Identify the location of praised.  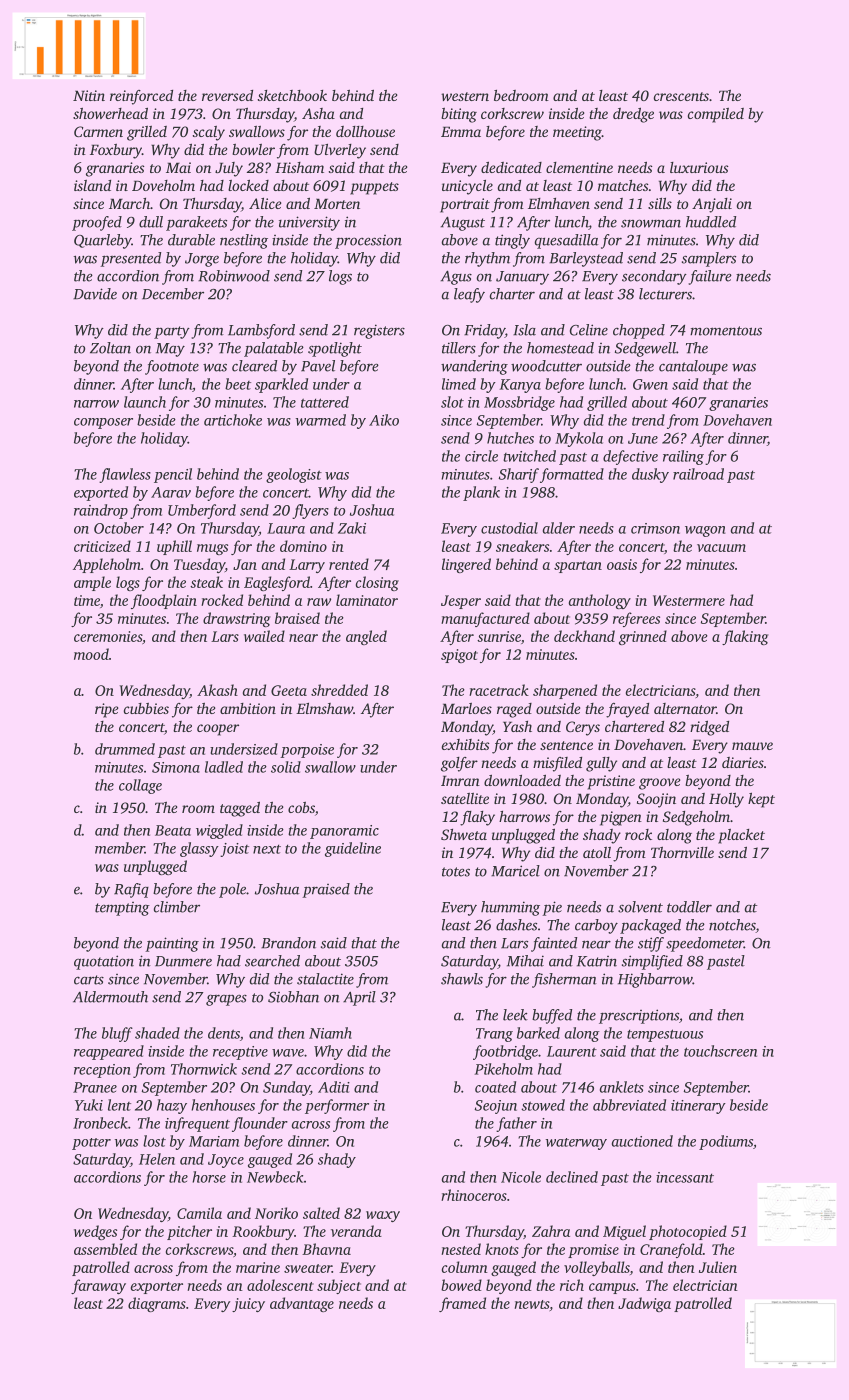
(326, 890).
